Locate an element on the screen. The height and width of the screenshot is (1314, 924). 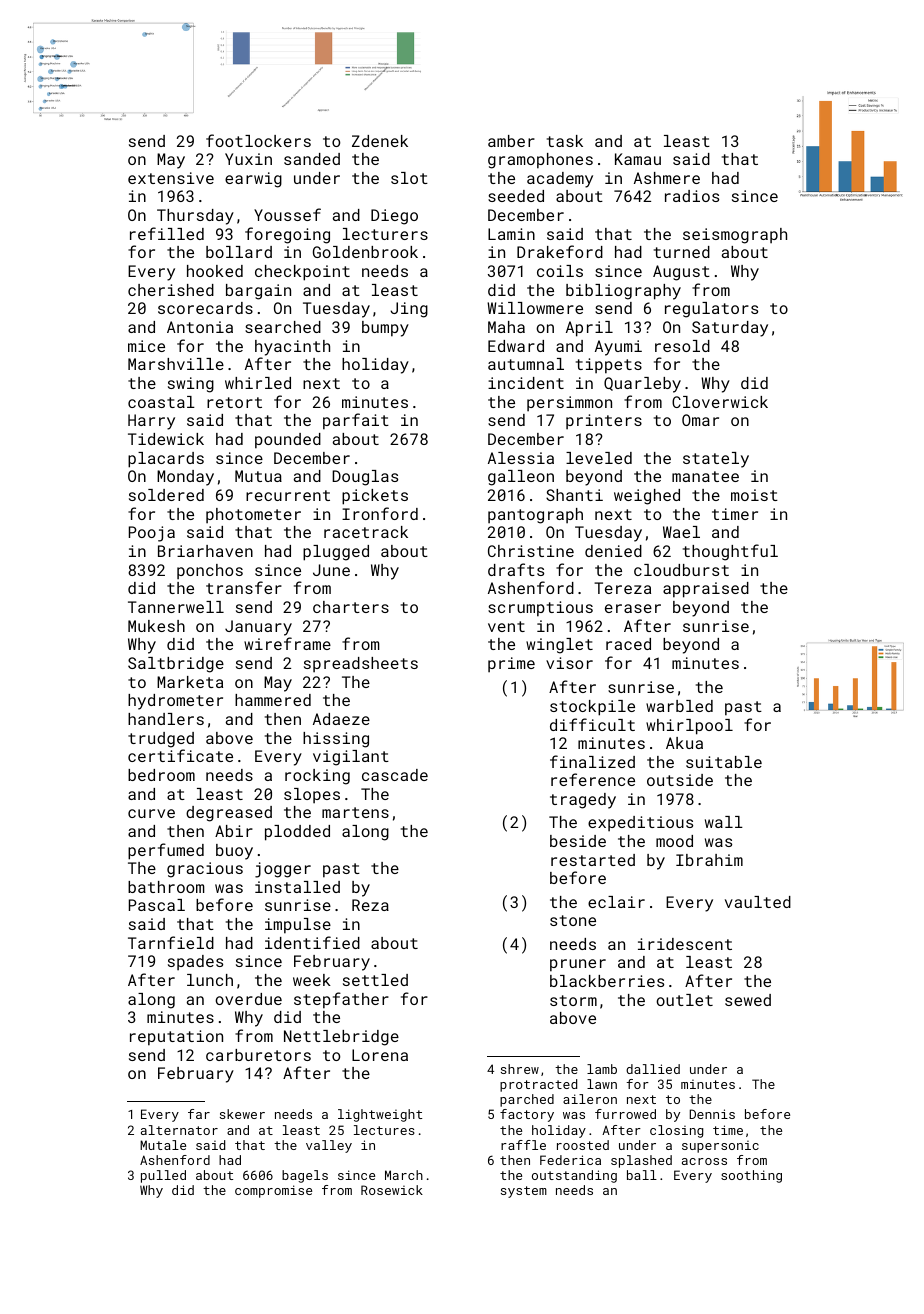
appraised is located at coordinates (706, 590).
